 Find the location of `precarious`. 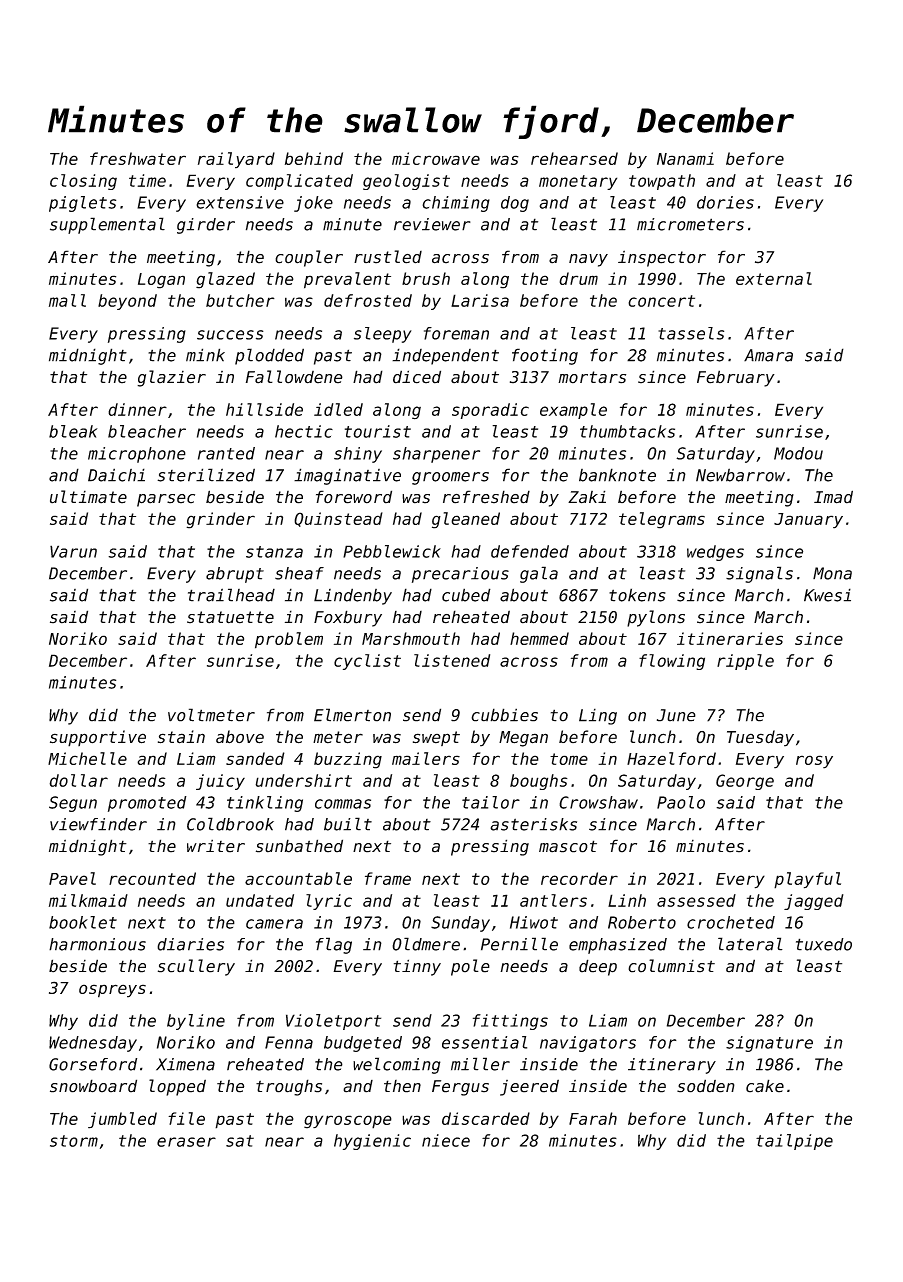

precarious is located at coordinates (460, 575).
